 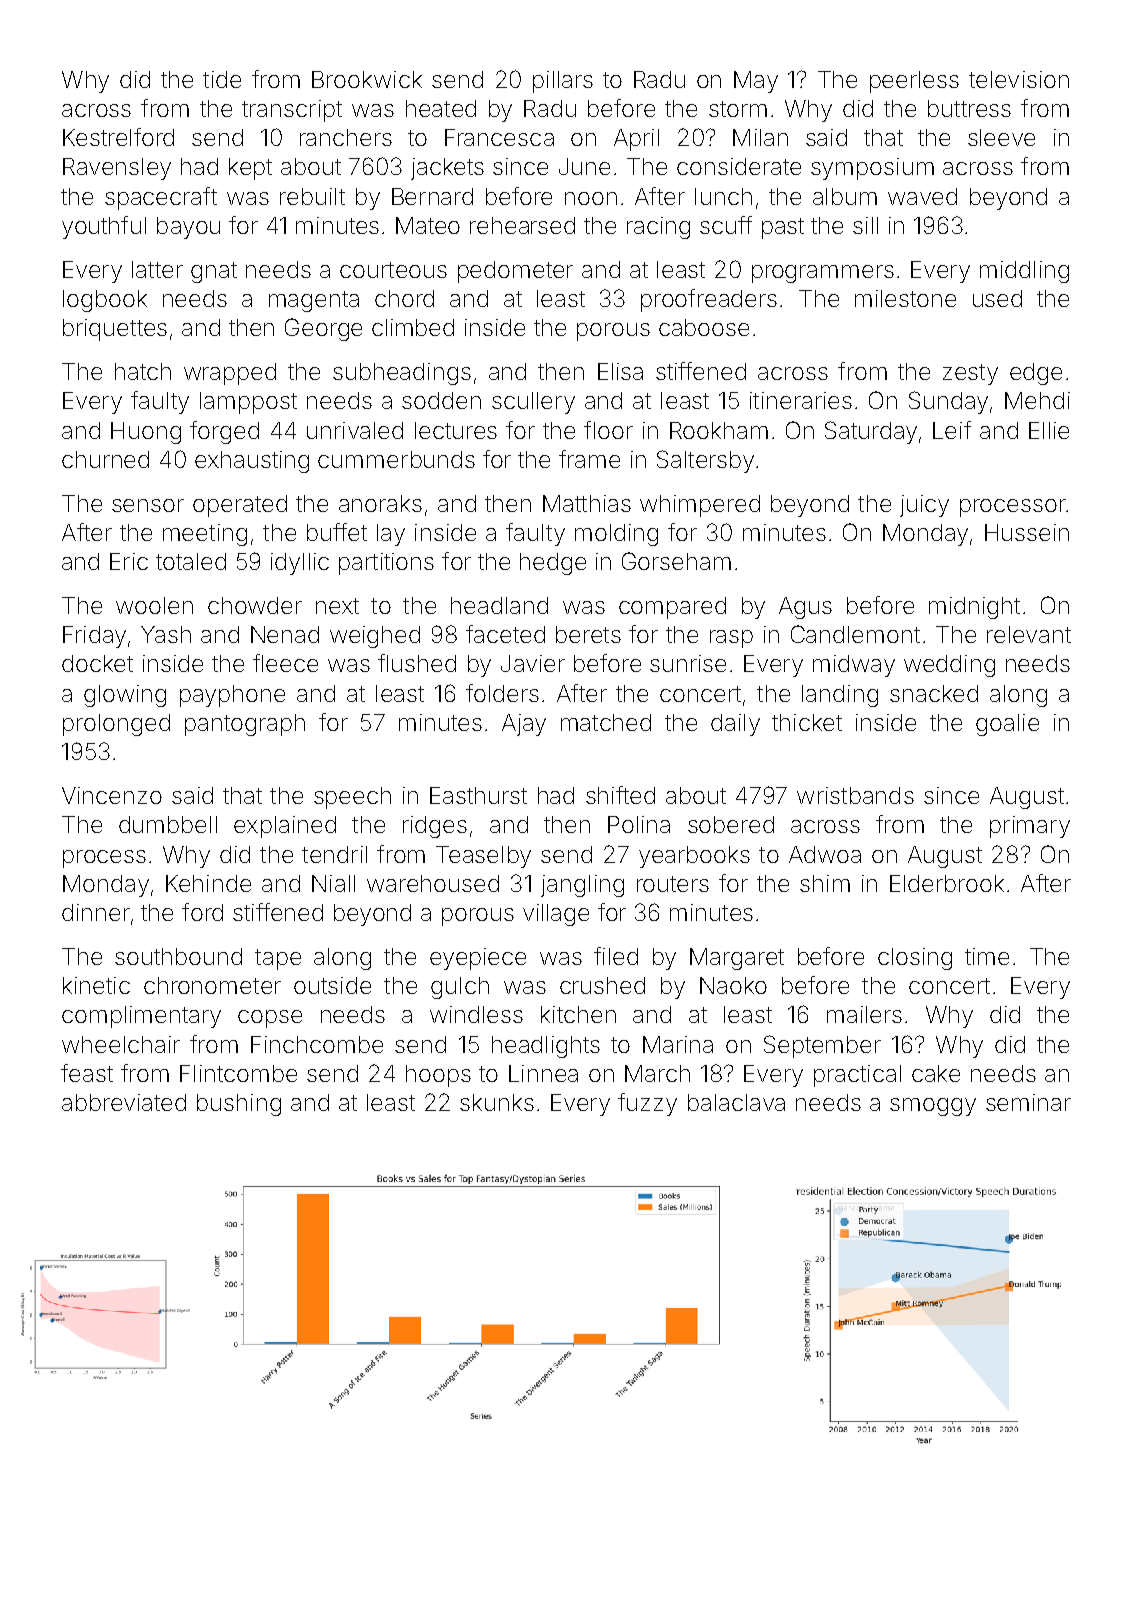 What do you see at coordinates (563, 82) in the screenshot?
I see `pillars` at bounding box center [563, 82].
